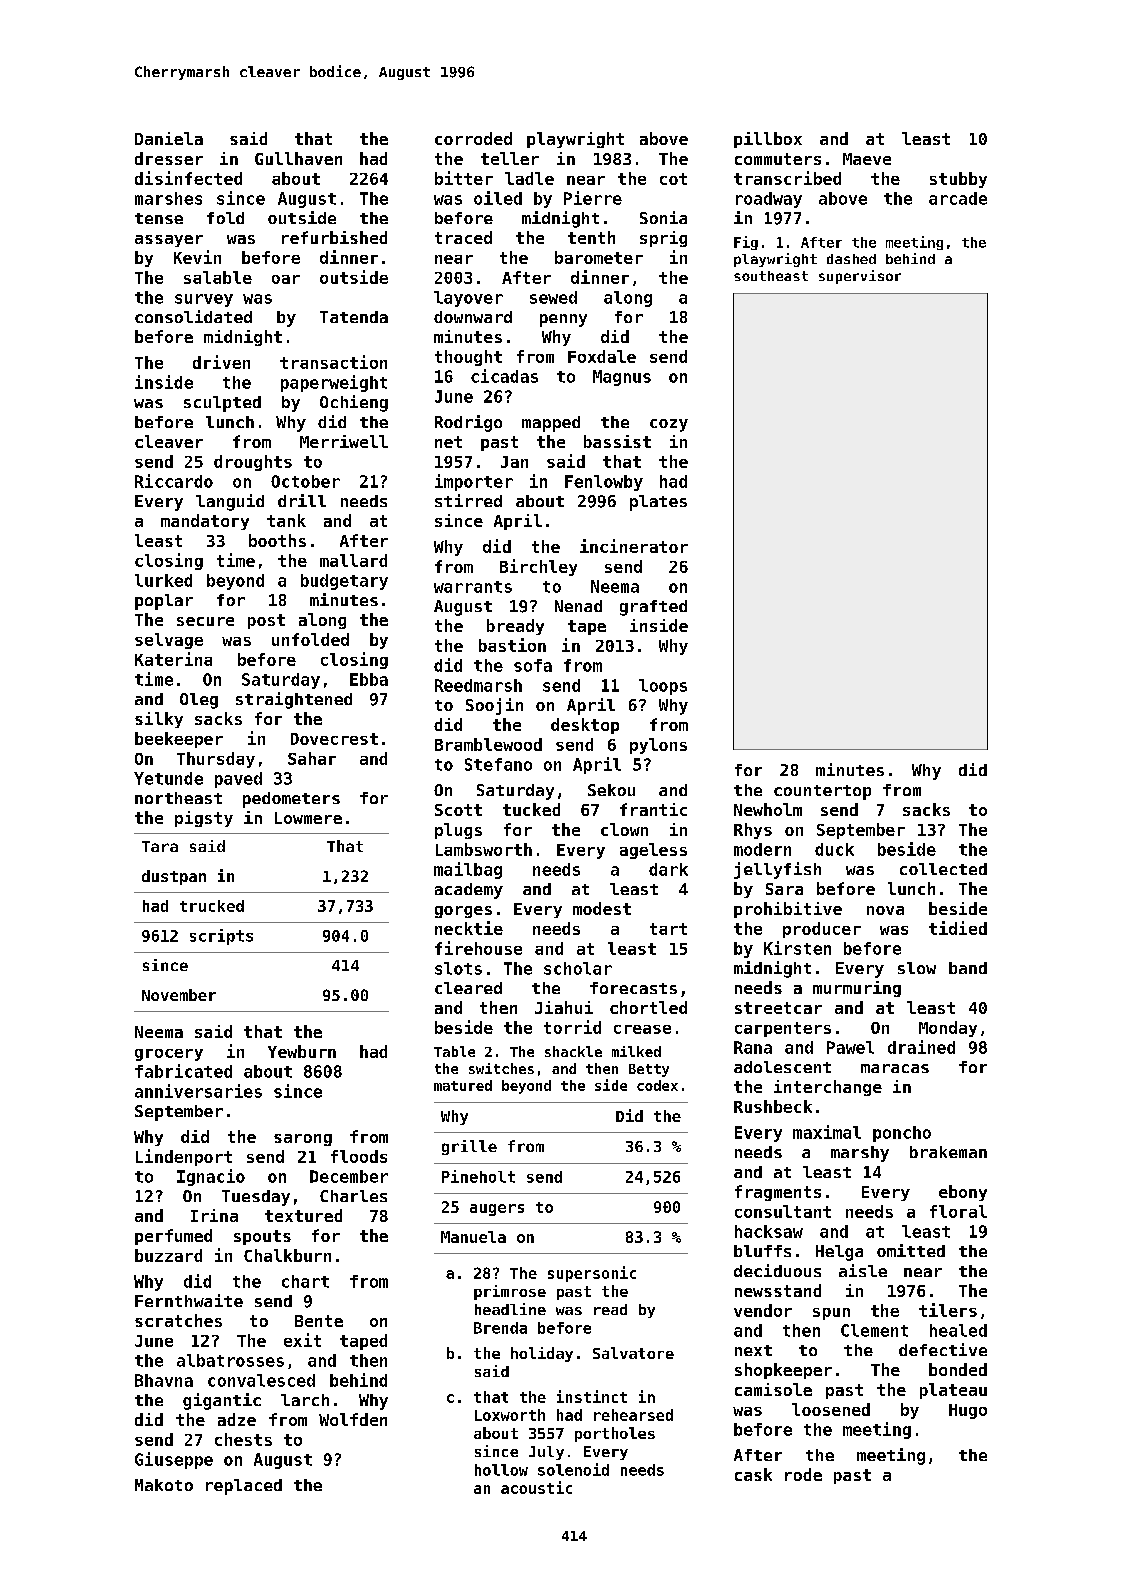 This image has width=1122, height=1587. Describe the element at coordinates (860, 277) in the image. I see `supervisor` at that location.
